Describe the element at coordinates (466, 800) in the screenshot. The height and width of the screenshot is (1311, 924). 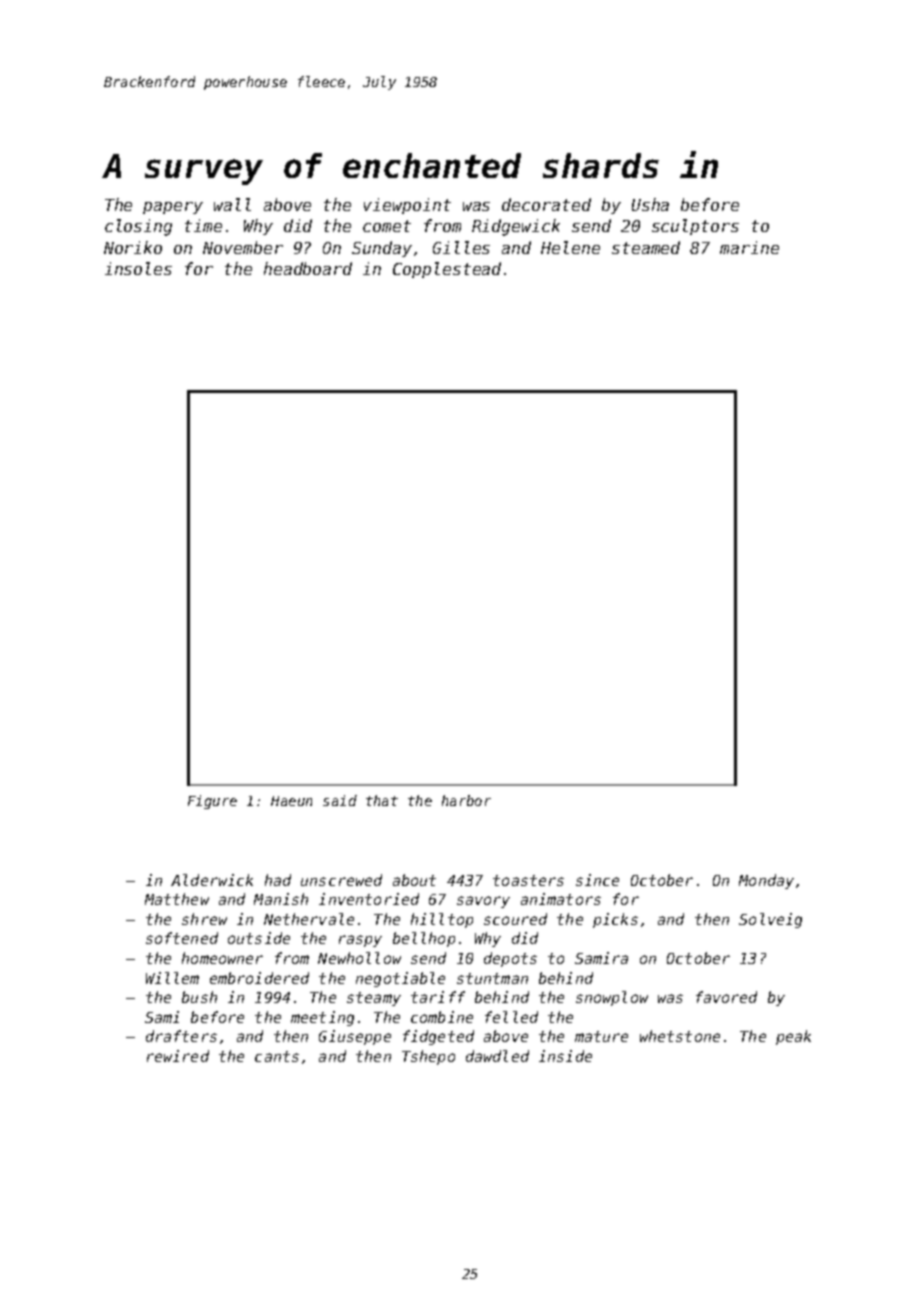
I see `harbor` at that location.
